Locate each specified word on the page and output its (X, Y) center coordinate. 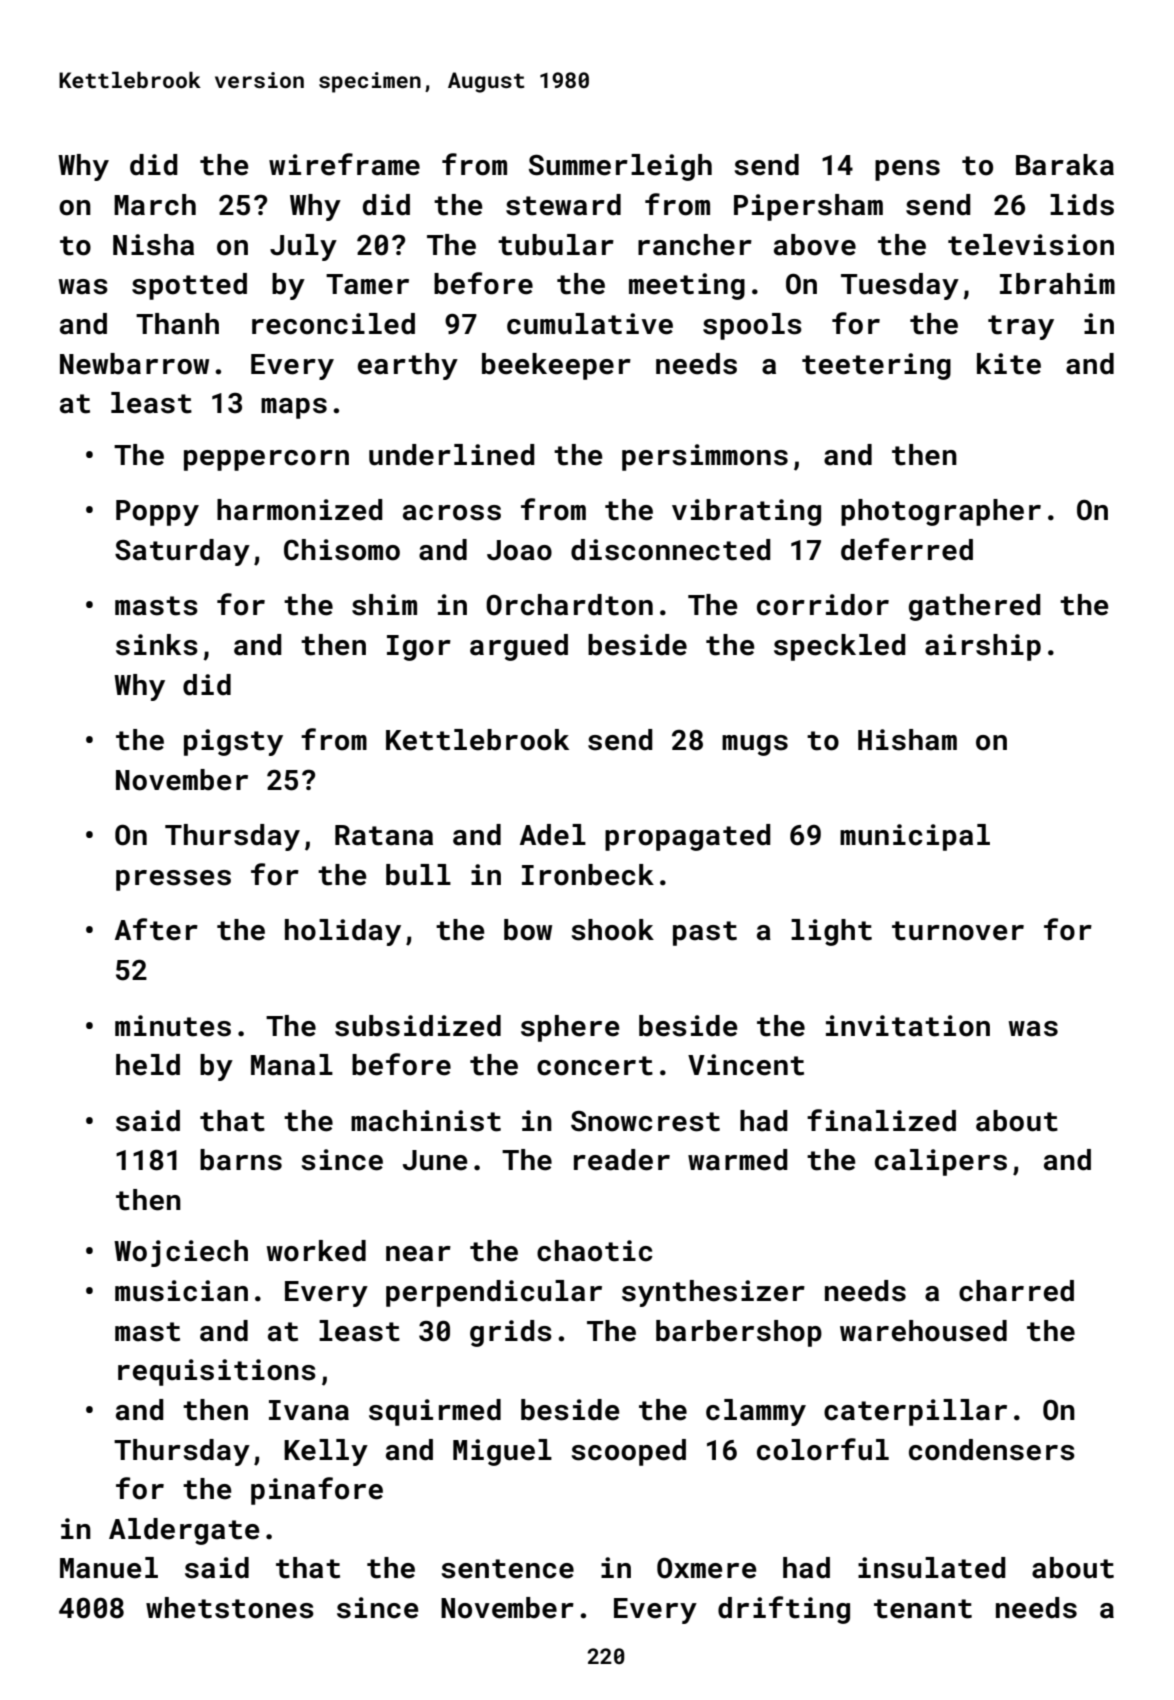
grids (511, 1333)
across (452, 513)
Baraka (1065, 165)
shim (384, 605)
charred (1016, 1291)
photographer (941, 512)
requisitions (217, 1372)
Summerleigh (620, 167)
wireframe (344, 164)
